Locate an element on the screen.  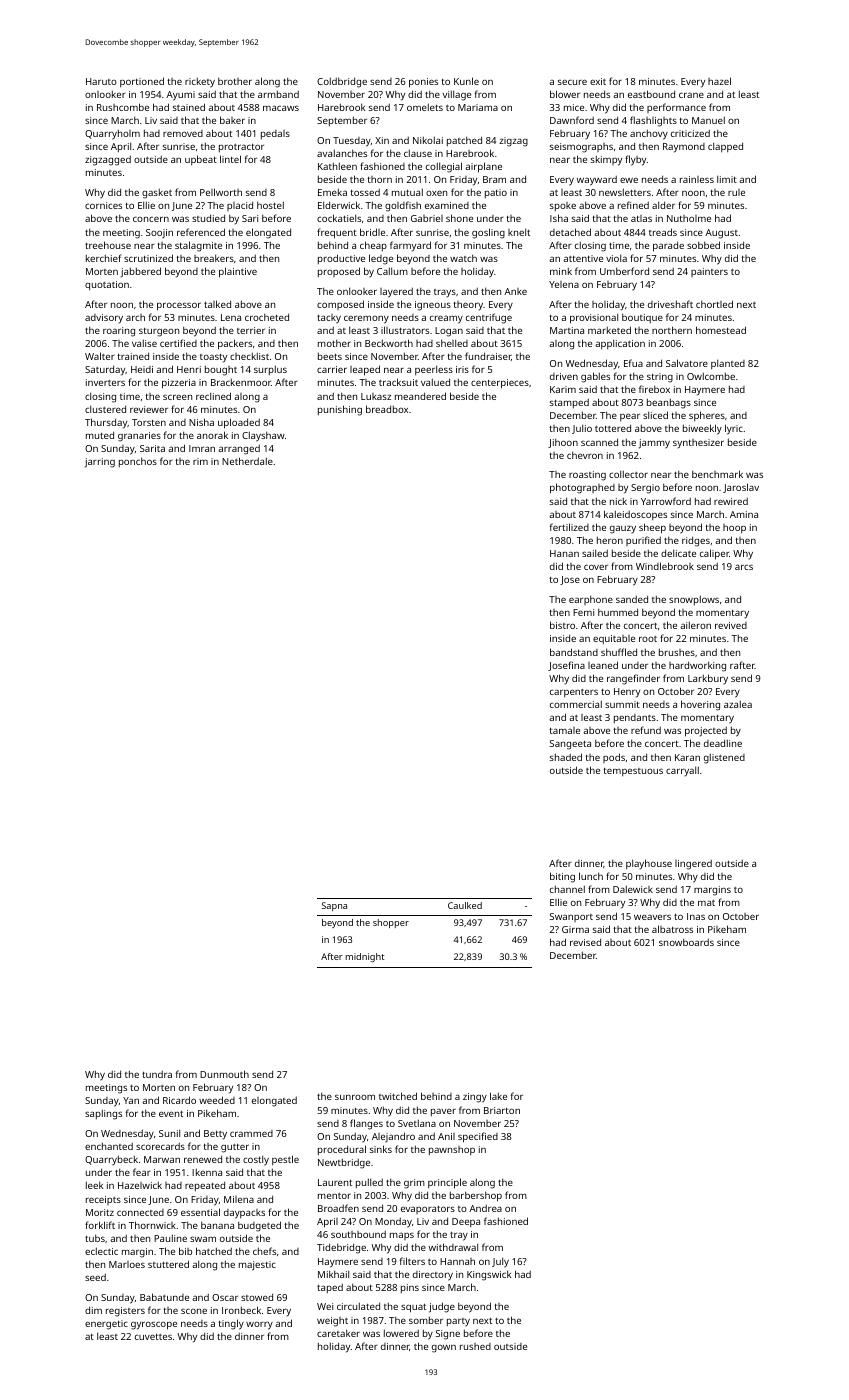
delicate is located at coordinates (678, 553).
